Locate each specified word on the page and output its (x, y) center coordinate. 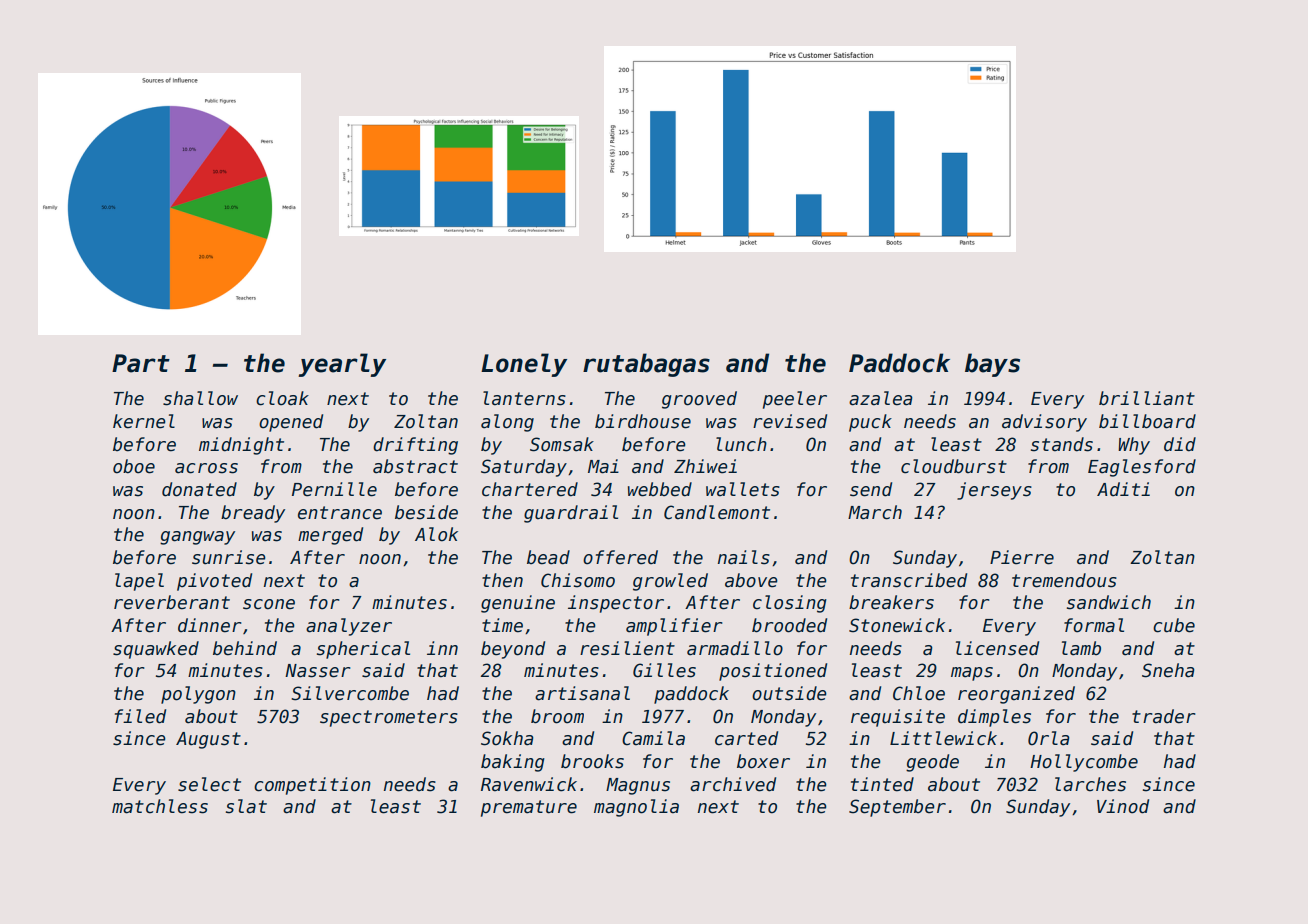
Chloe (919, 693)
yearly (342, 365)
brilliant (1147, 398)
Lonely (524, 365)
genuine (518, 604)
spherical (363, 650)
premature (529, 808)
